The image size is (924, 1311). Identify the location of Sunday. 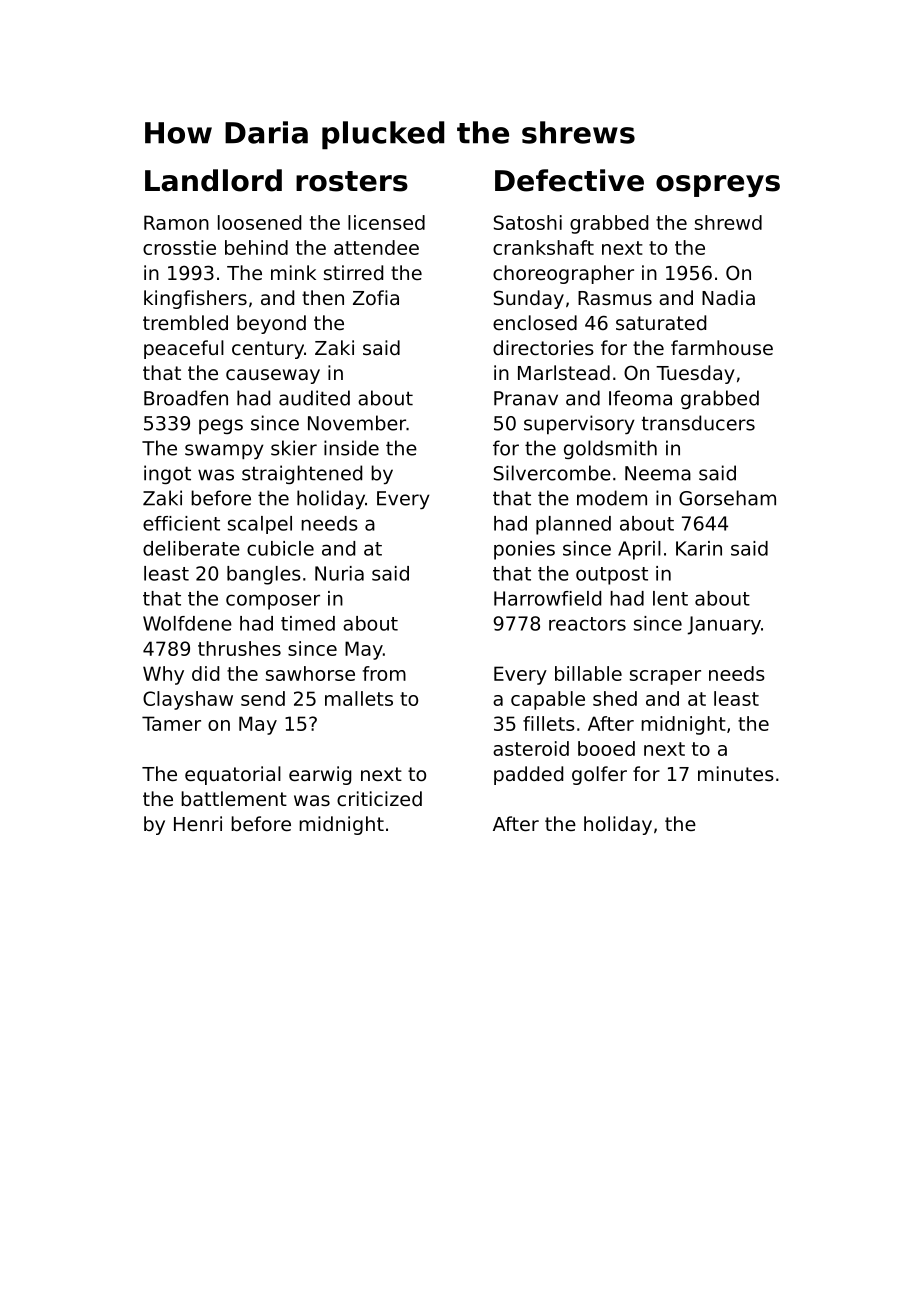
(529, 299).
